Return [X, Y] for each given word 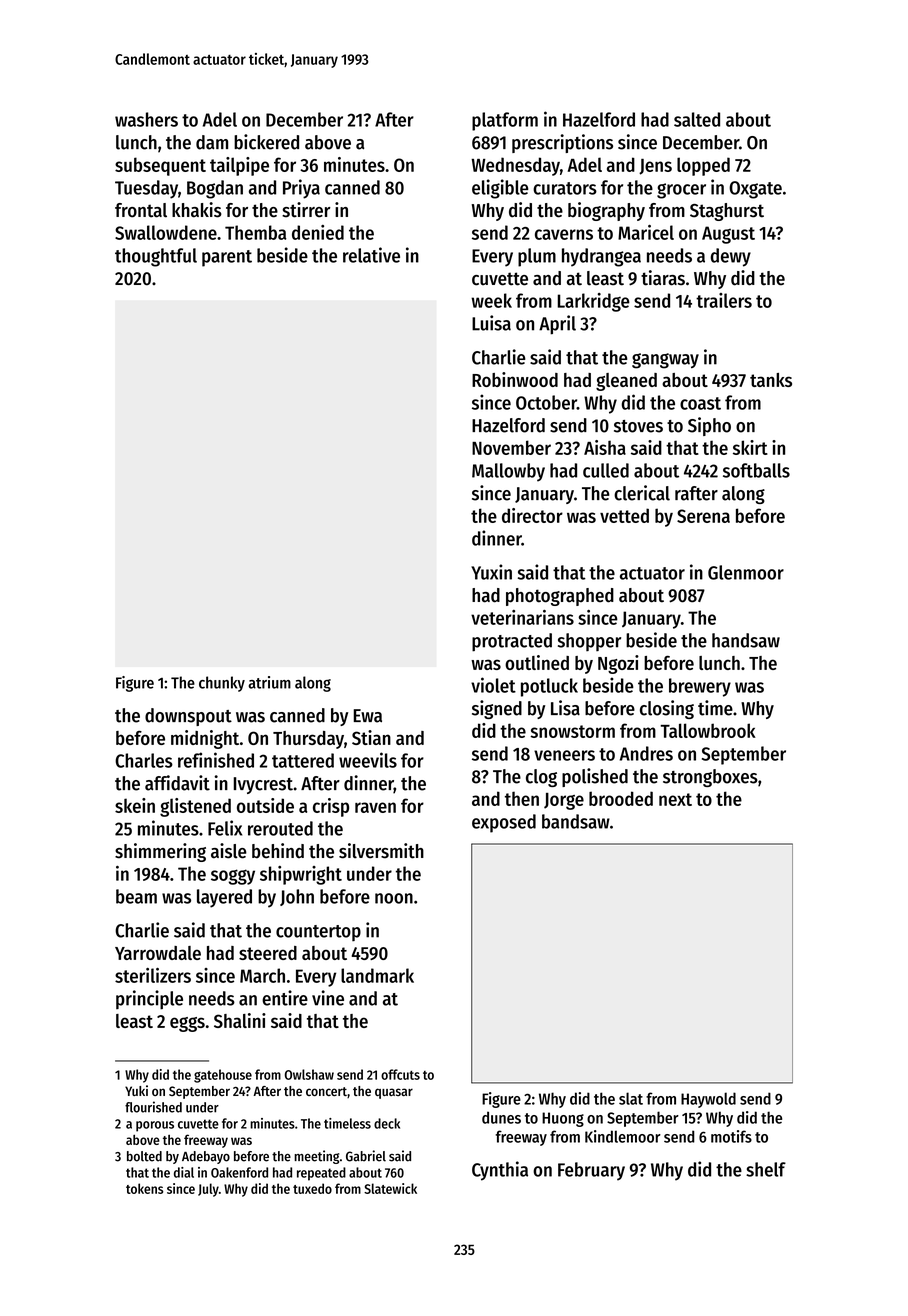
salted [697, 119]
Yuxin [491, 572]
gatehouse [223, 1076]
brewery [700, 687]
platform [505, 121]
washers [146, 119]
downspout [188, 717]
